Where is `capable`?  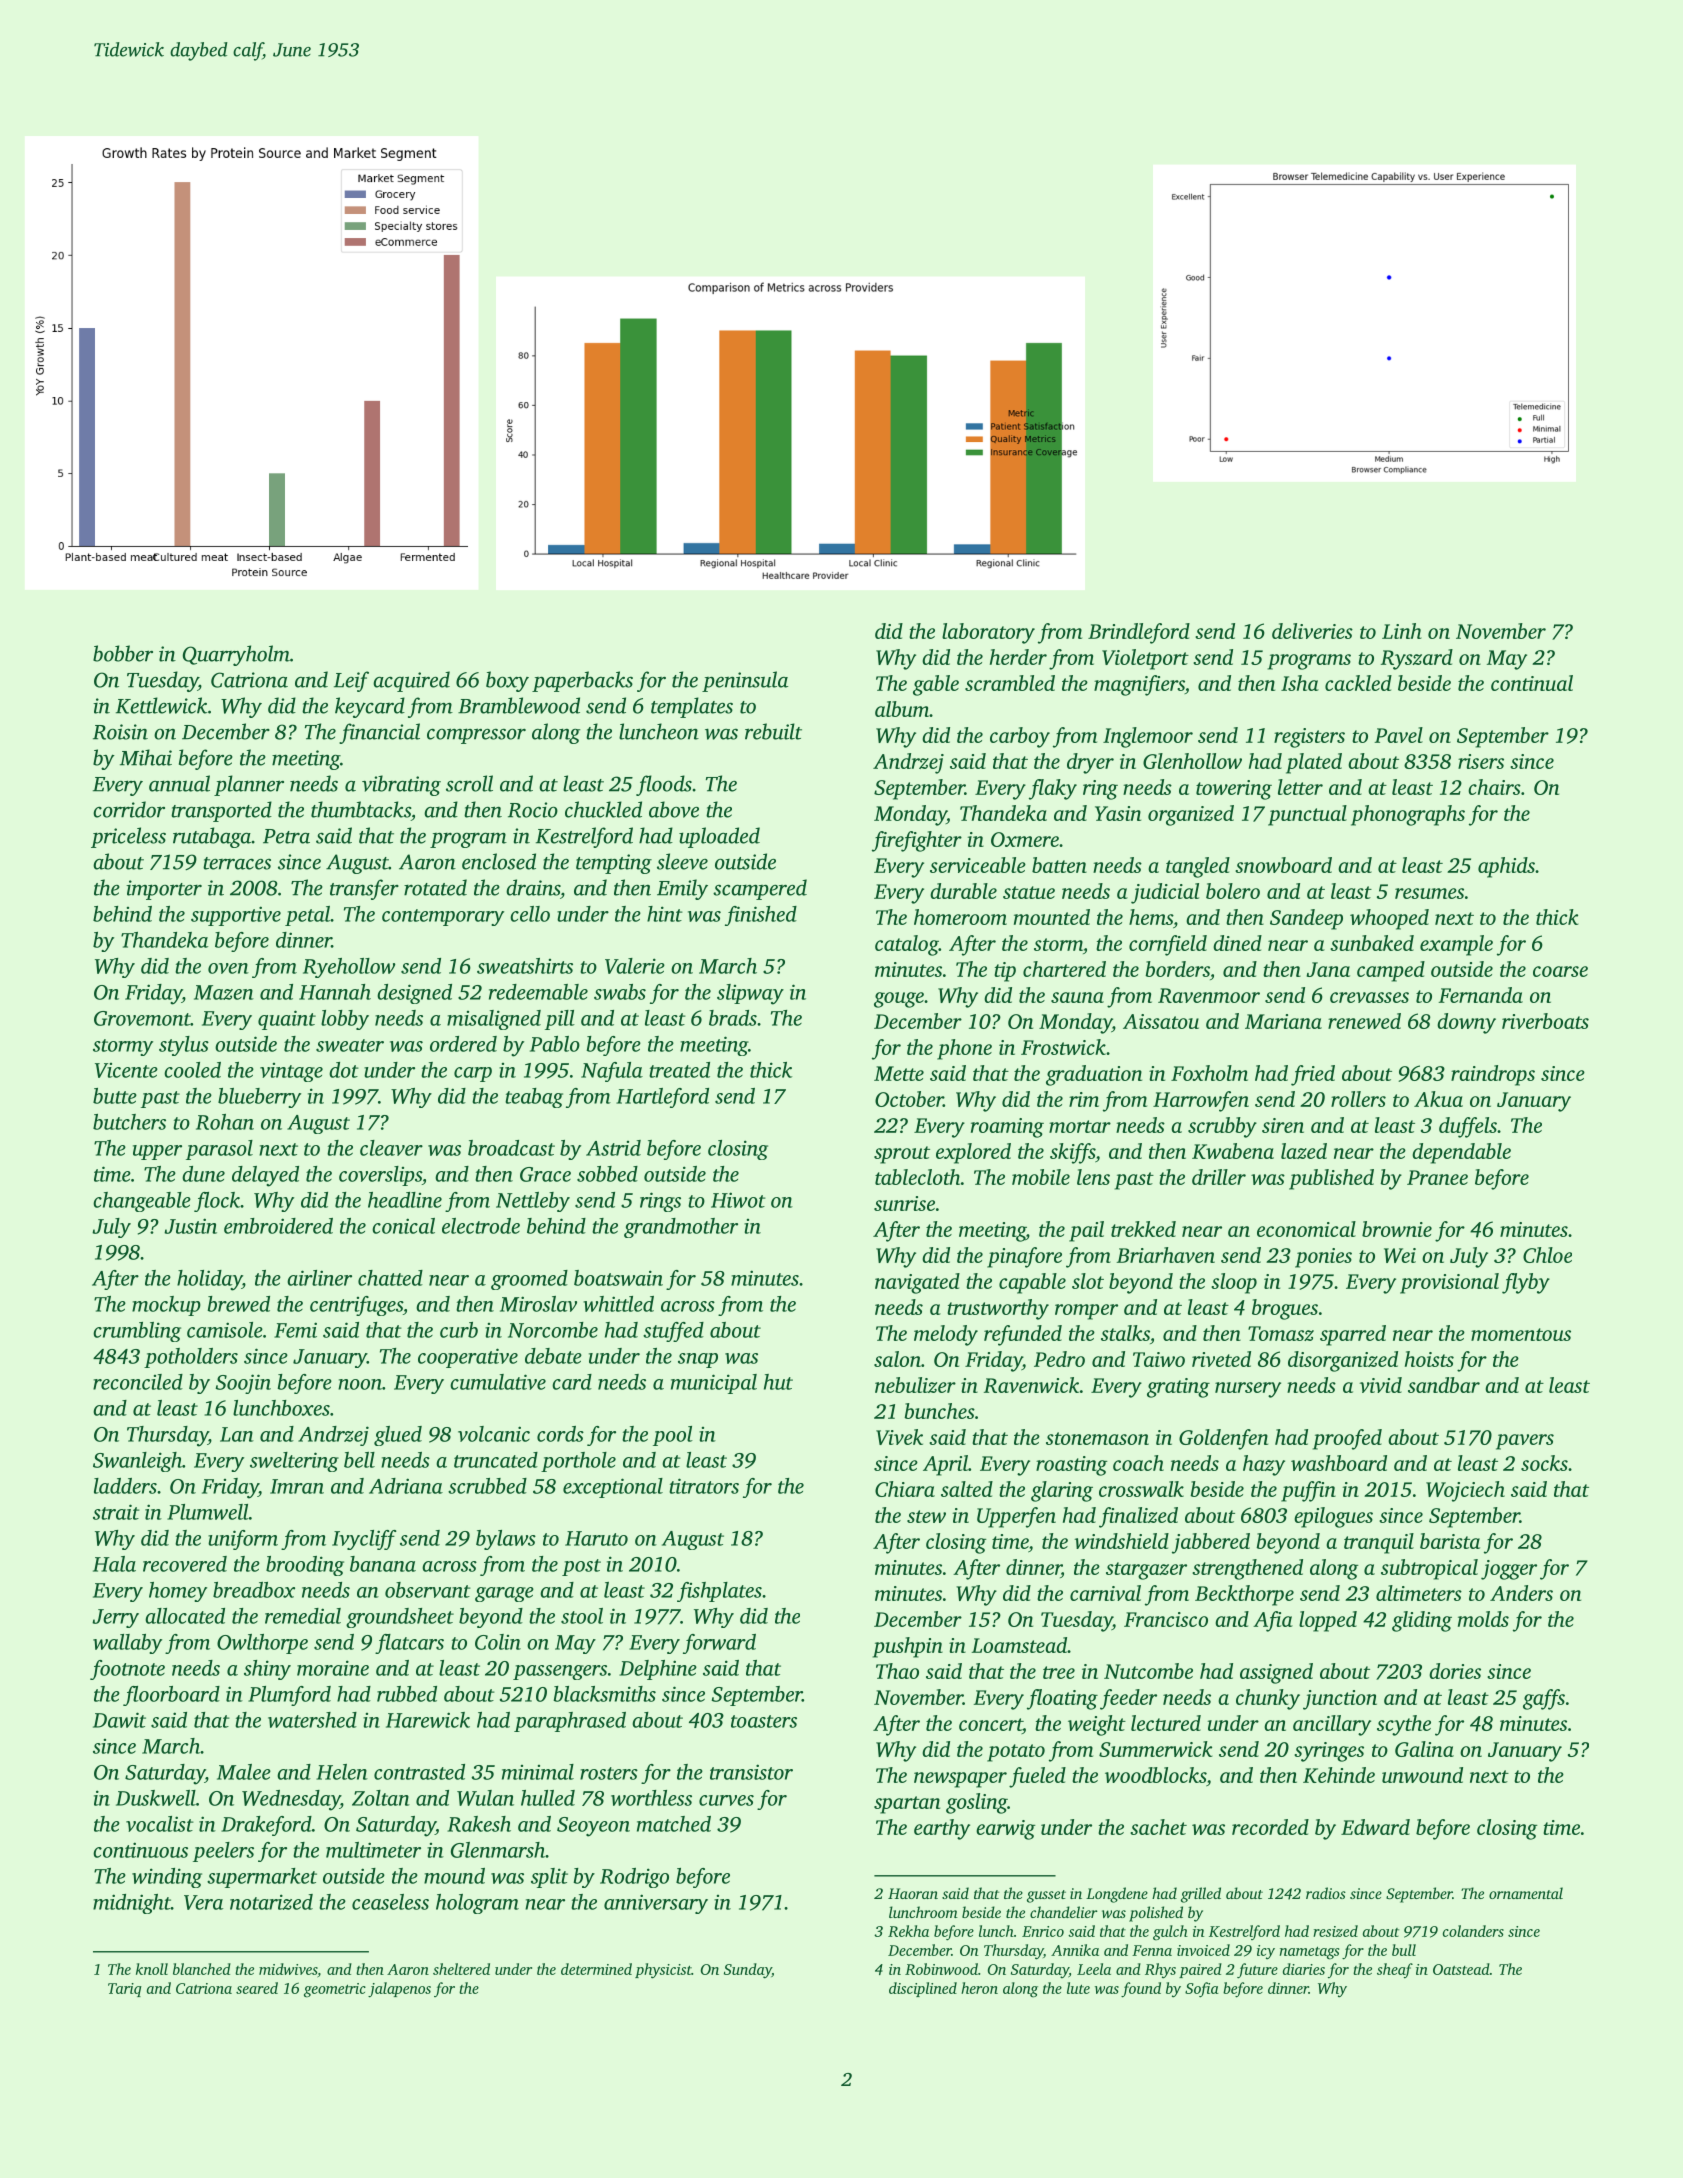 capable is located at coordinates (1032, 1283).
